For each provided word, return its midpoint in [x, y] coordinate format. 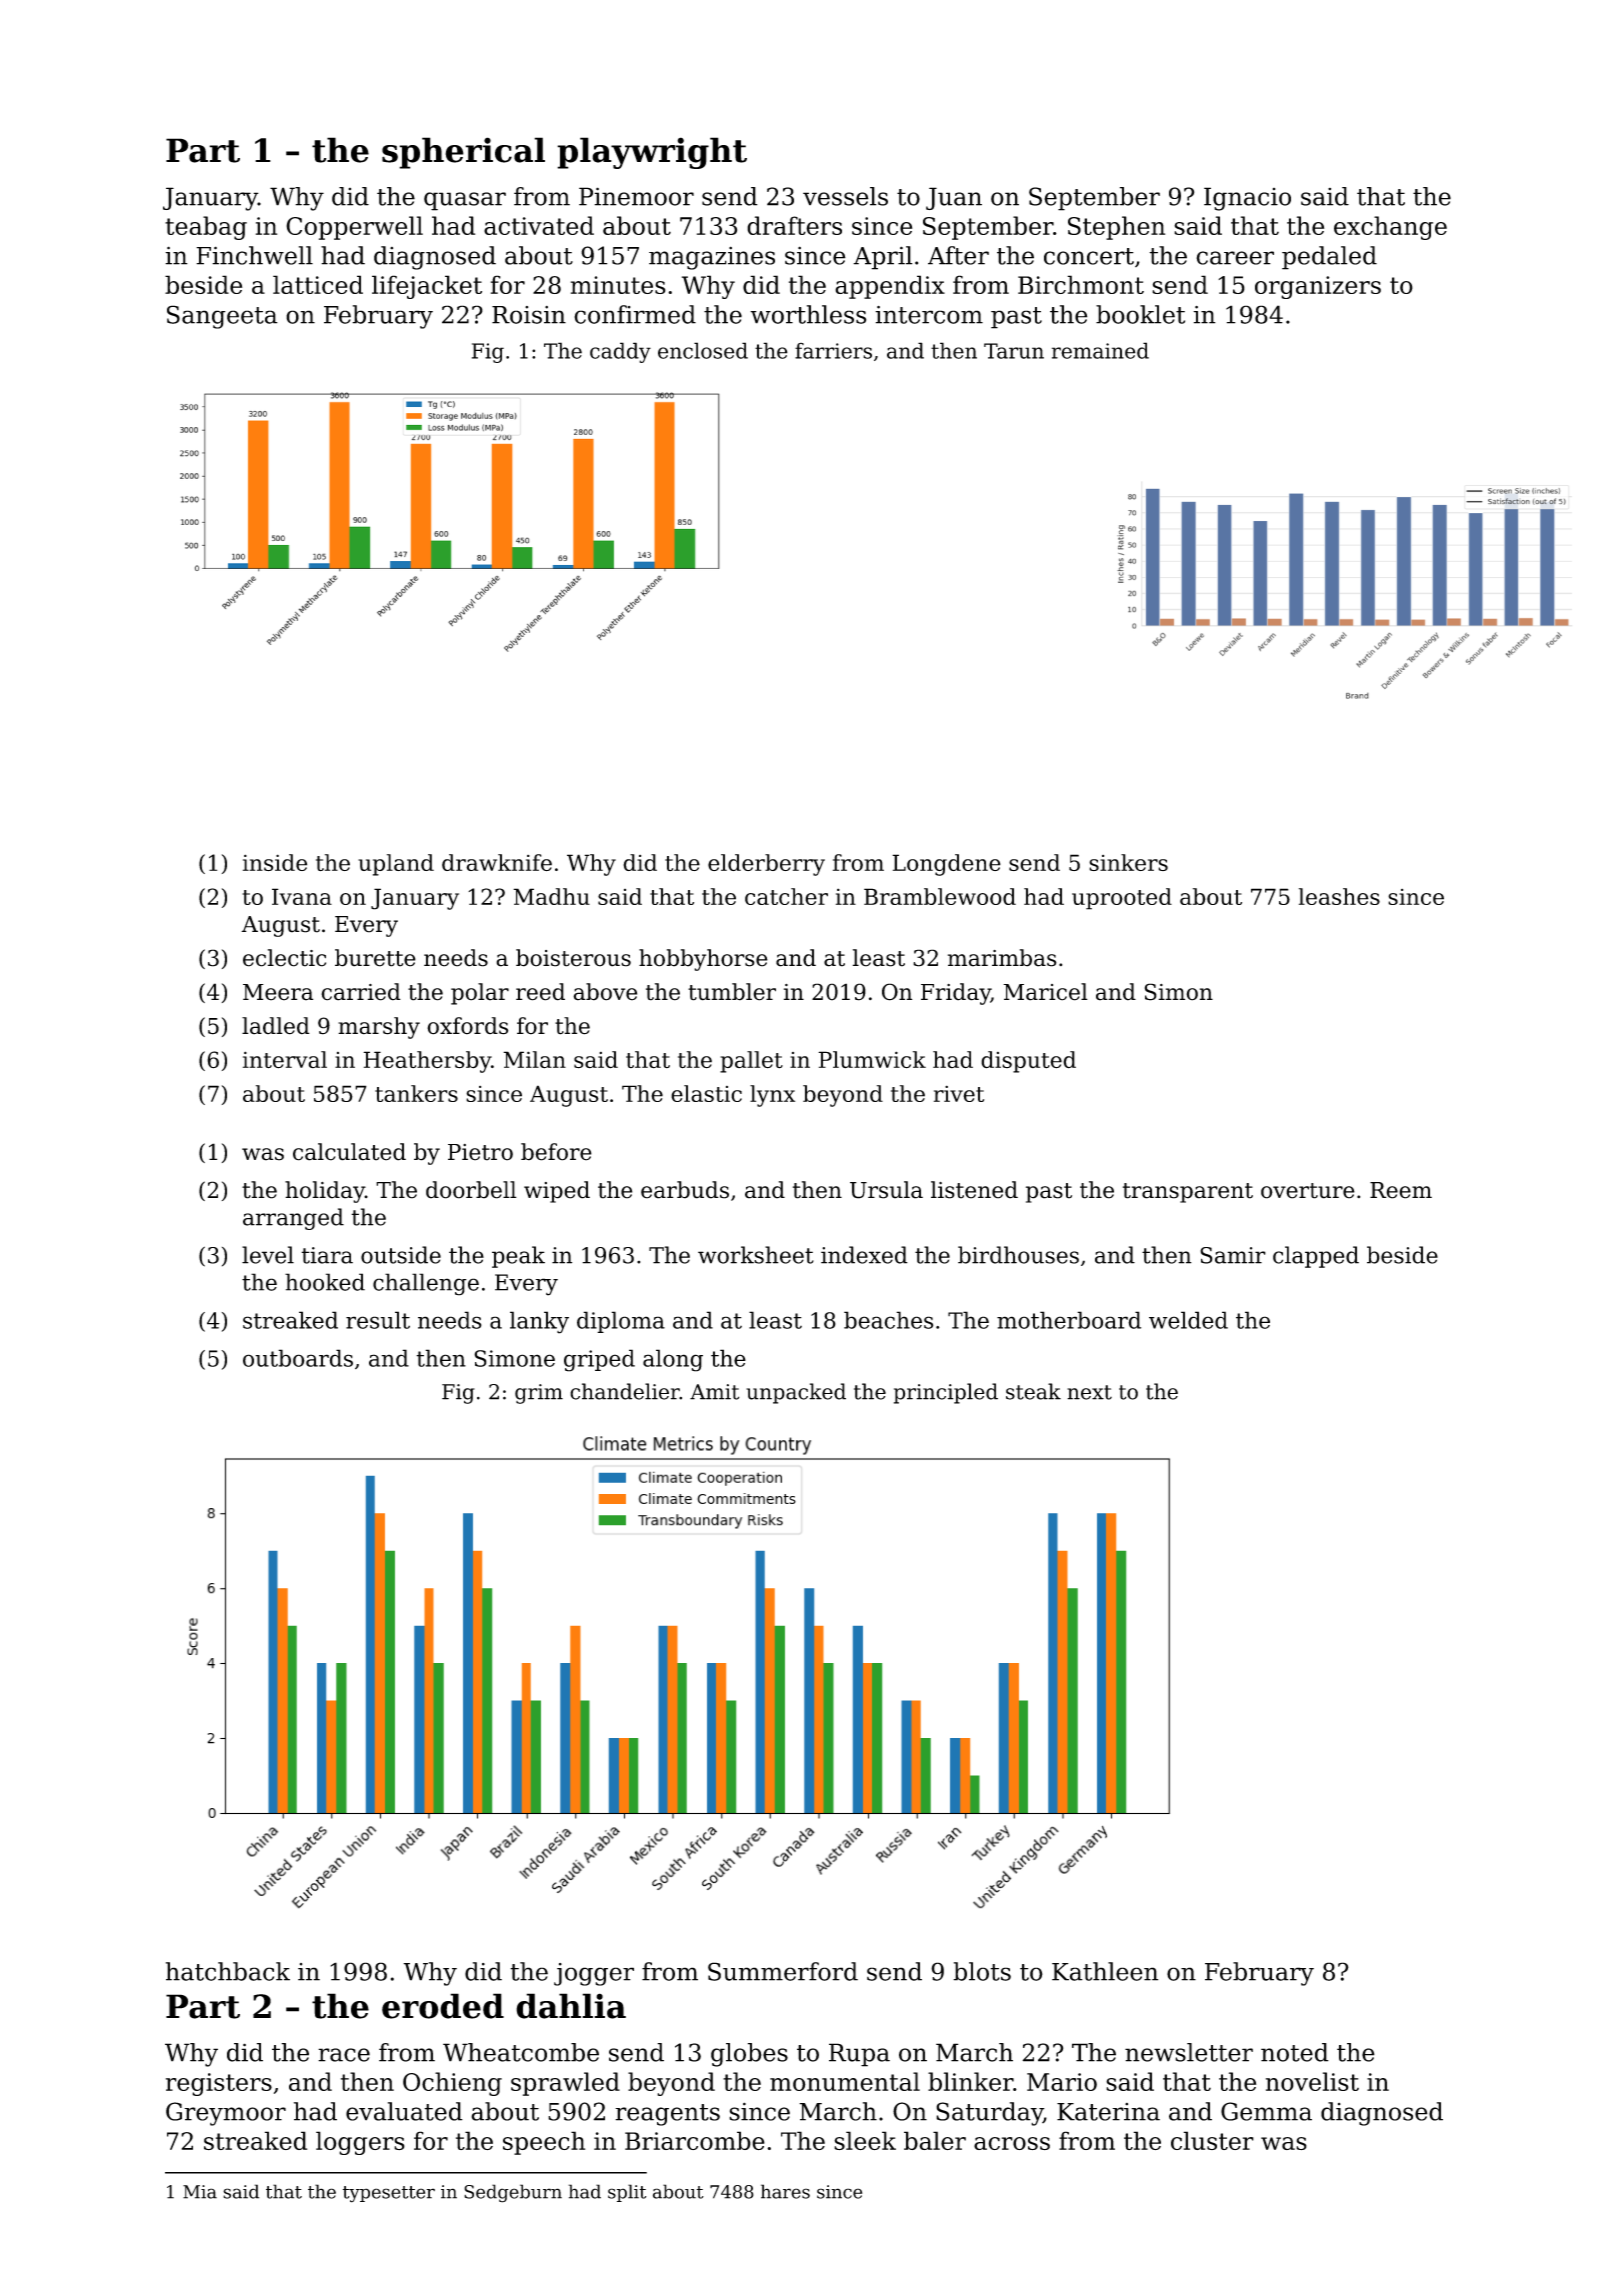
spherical [463, 153]
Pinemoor [636, 196]
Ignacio [1247, 199]
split [627, 2193]
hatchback [228, 1971]
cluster [1212, 2140]
